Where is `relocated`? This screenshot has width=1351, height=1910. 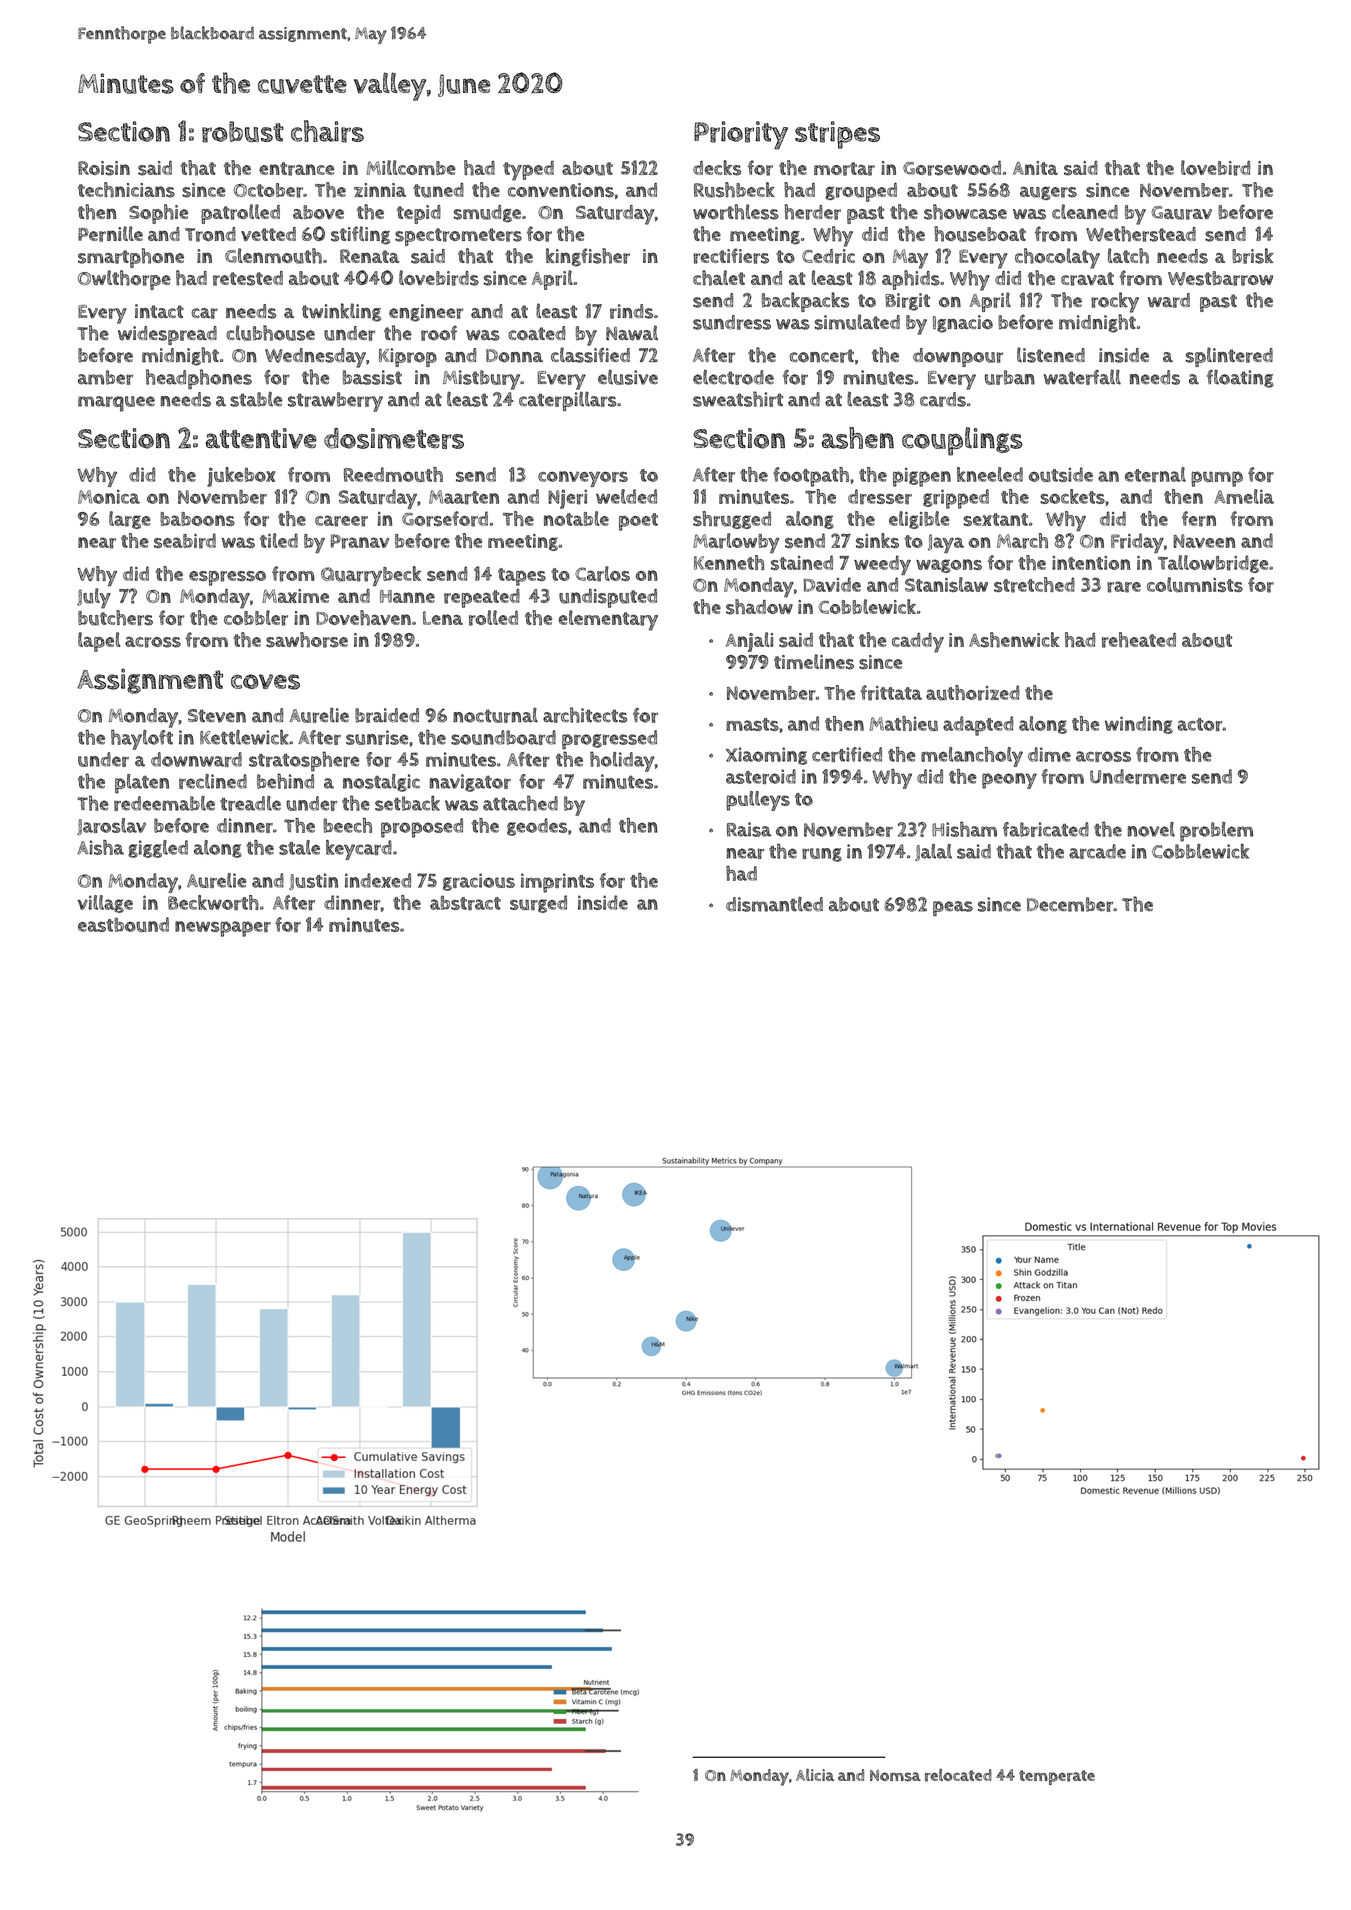
relocated is located at coordinates (958, 1775).
